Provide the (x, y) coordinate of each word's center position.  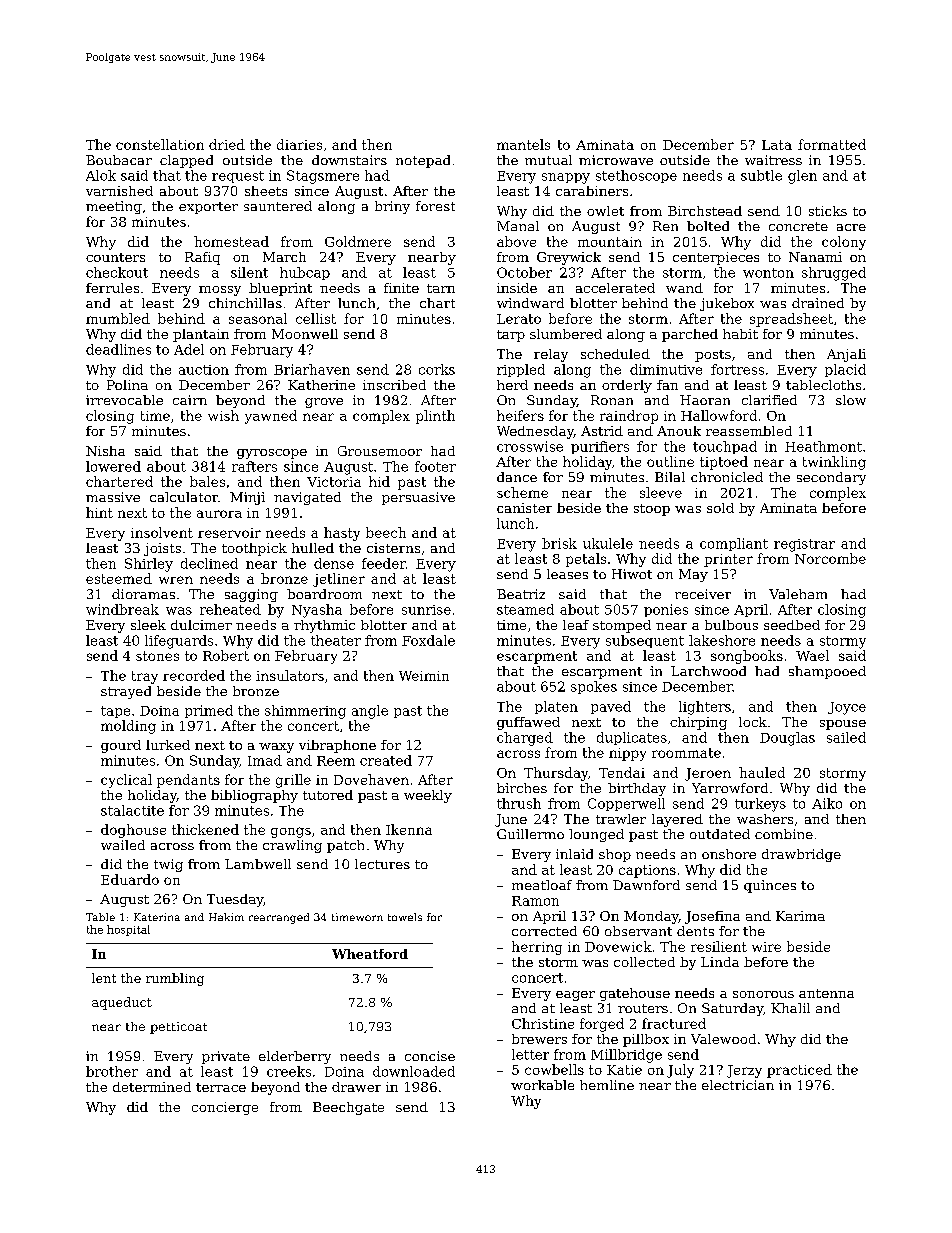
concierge (225, 1108)
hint (99, 512)
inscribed (394, 385)
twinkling (834, 463)
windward (530, 303)
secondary (831, 478)
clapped (186, 161)
